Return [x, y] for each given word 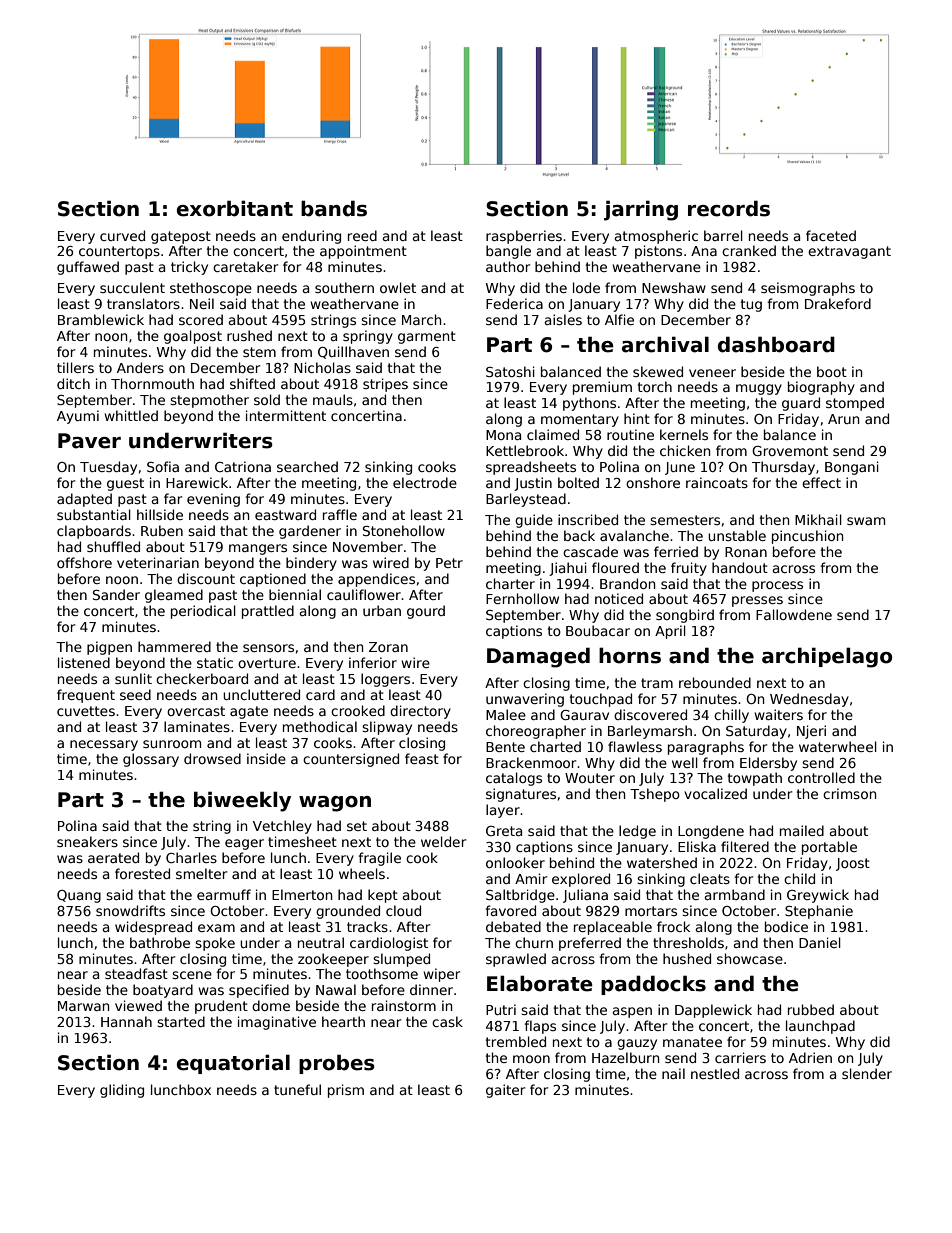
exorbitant [235, 208]
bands [334, 208]
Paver [89, 441]
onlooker [515, 862]
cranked [749, 250]
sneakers [87, 841]
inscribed [588, 519]
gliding [122, 1091]
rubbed [811, 1009]
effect [821, 482]
